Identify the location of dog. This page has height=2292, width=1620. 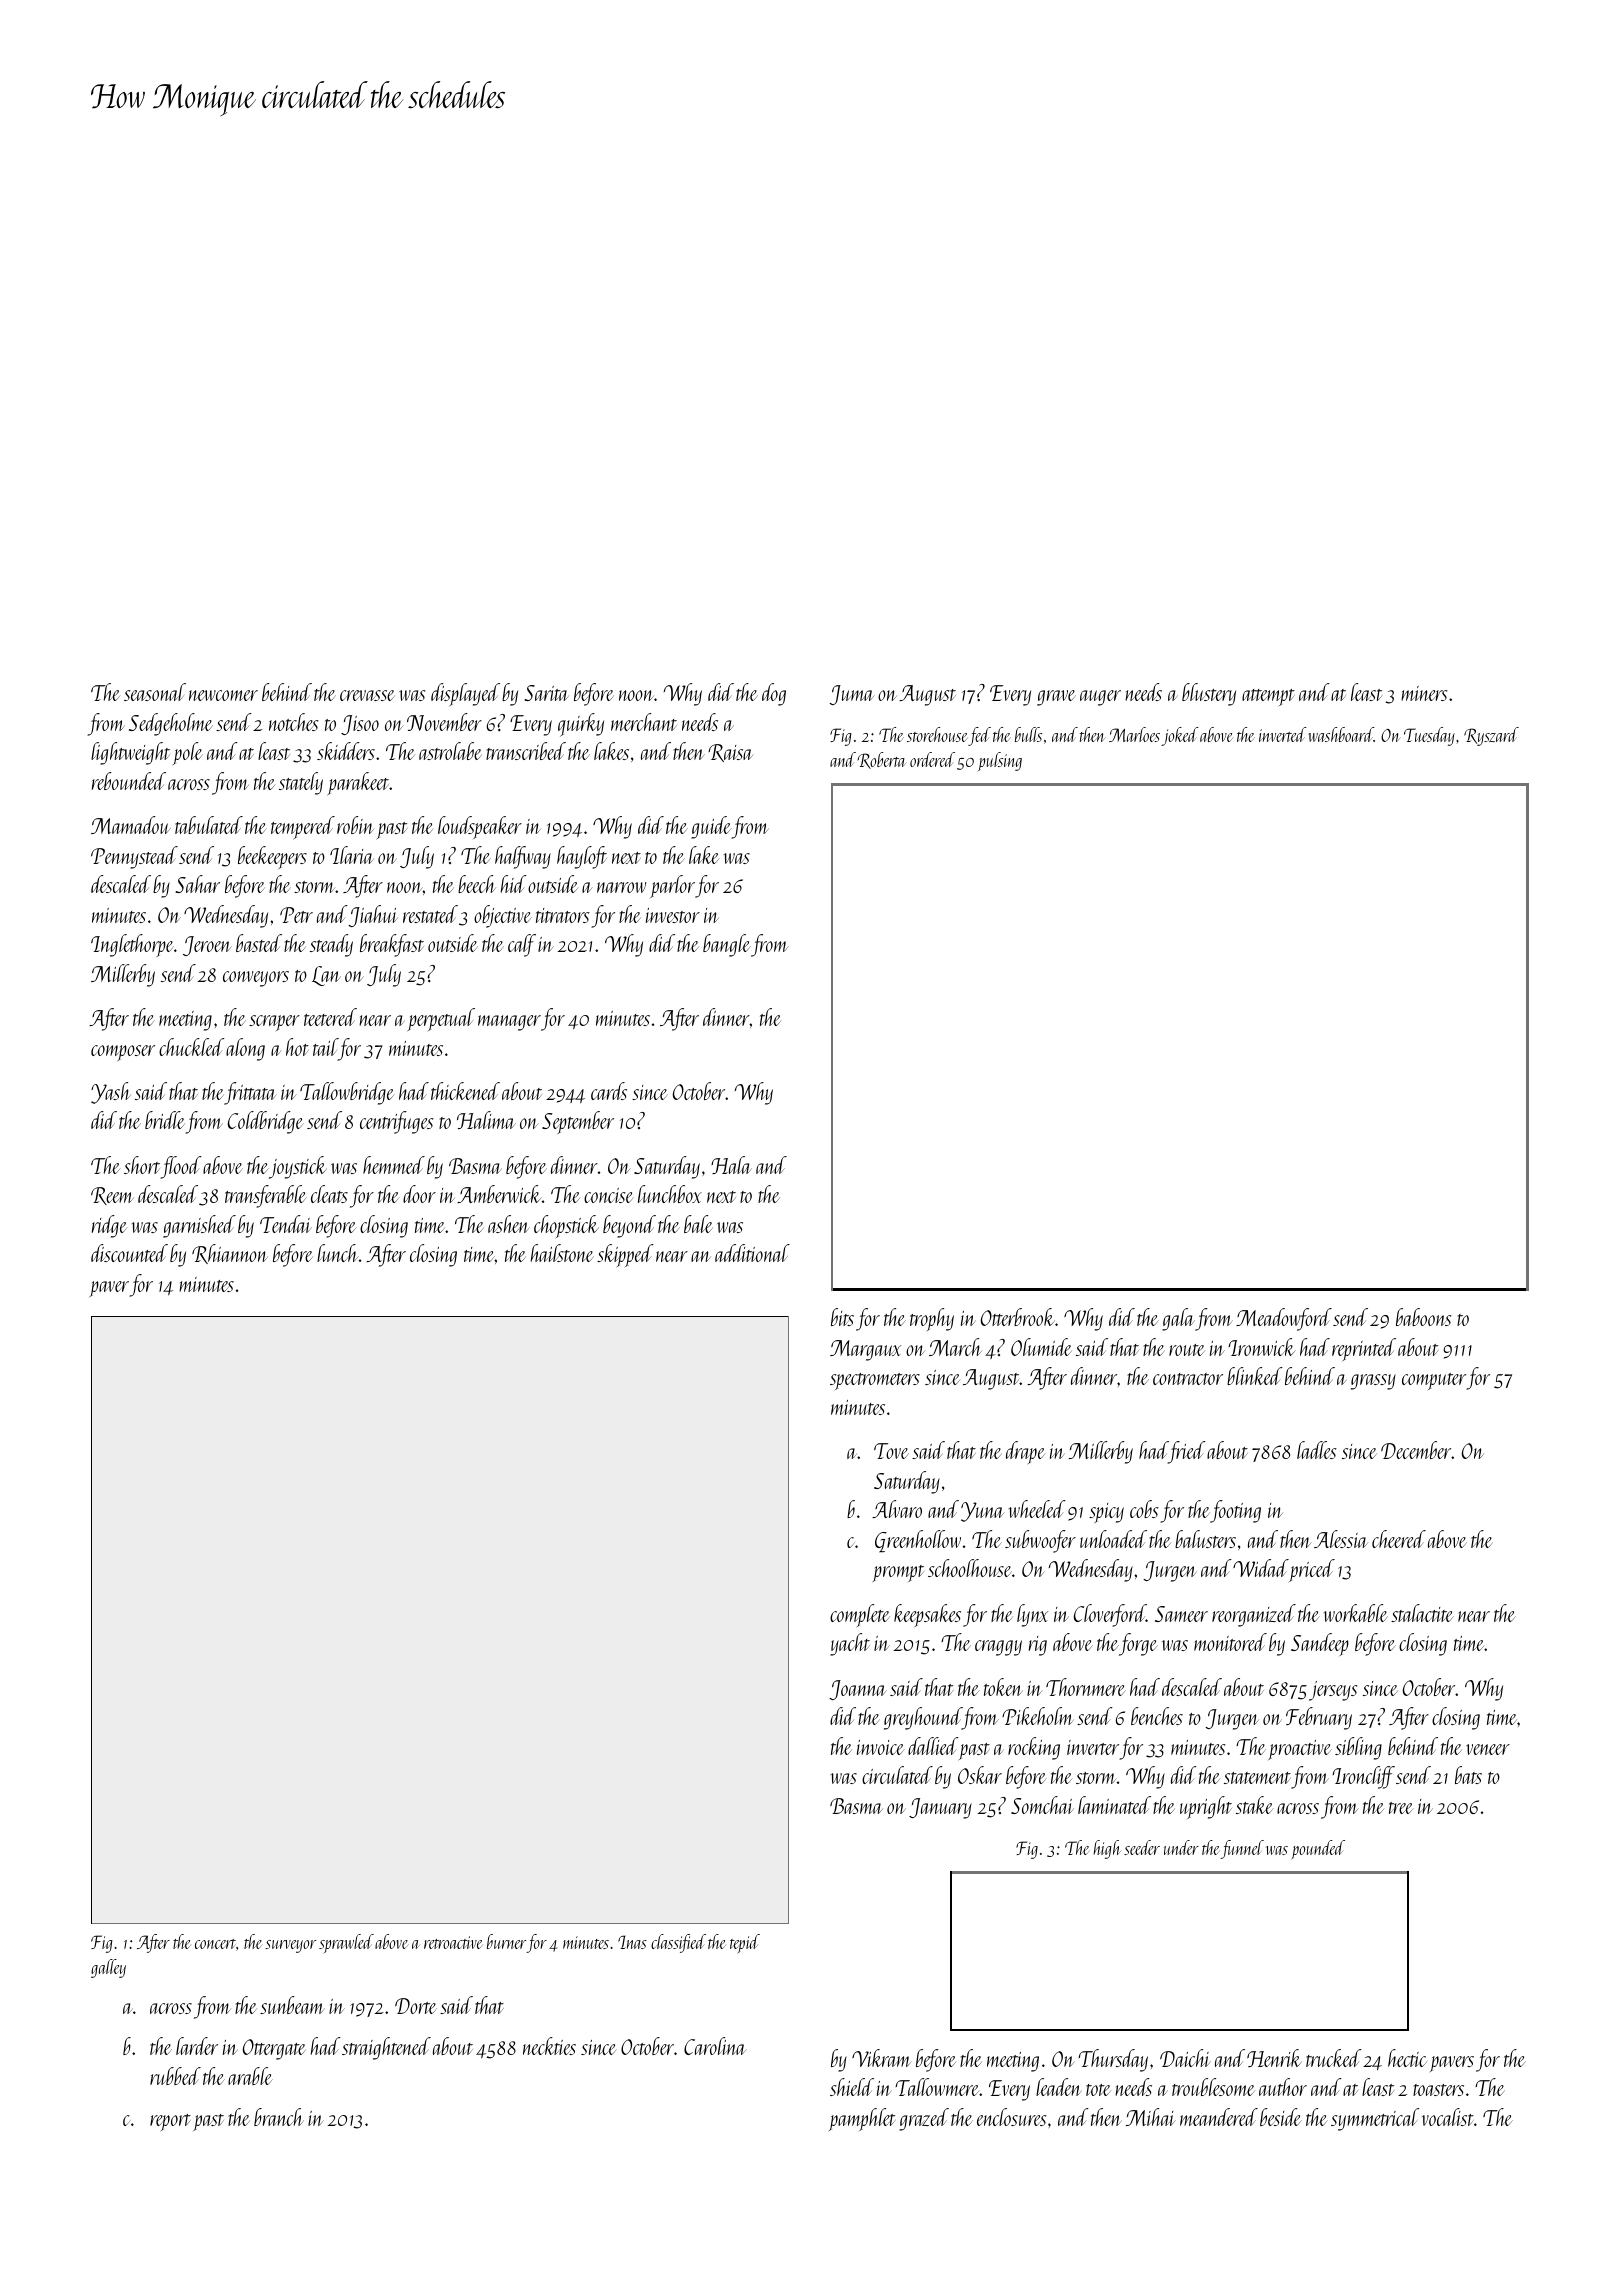
(774, 694).
